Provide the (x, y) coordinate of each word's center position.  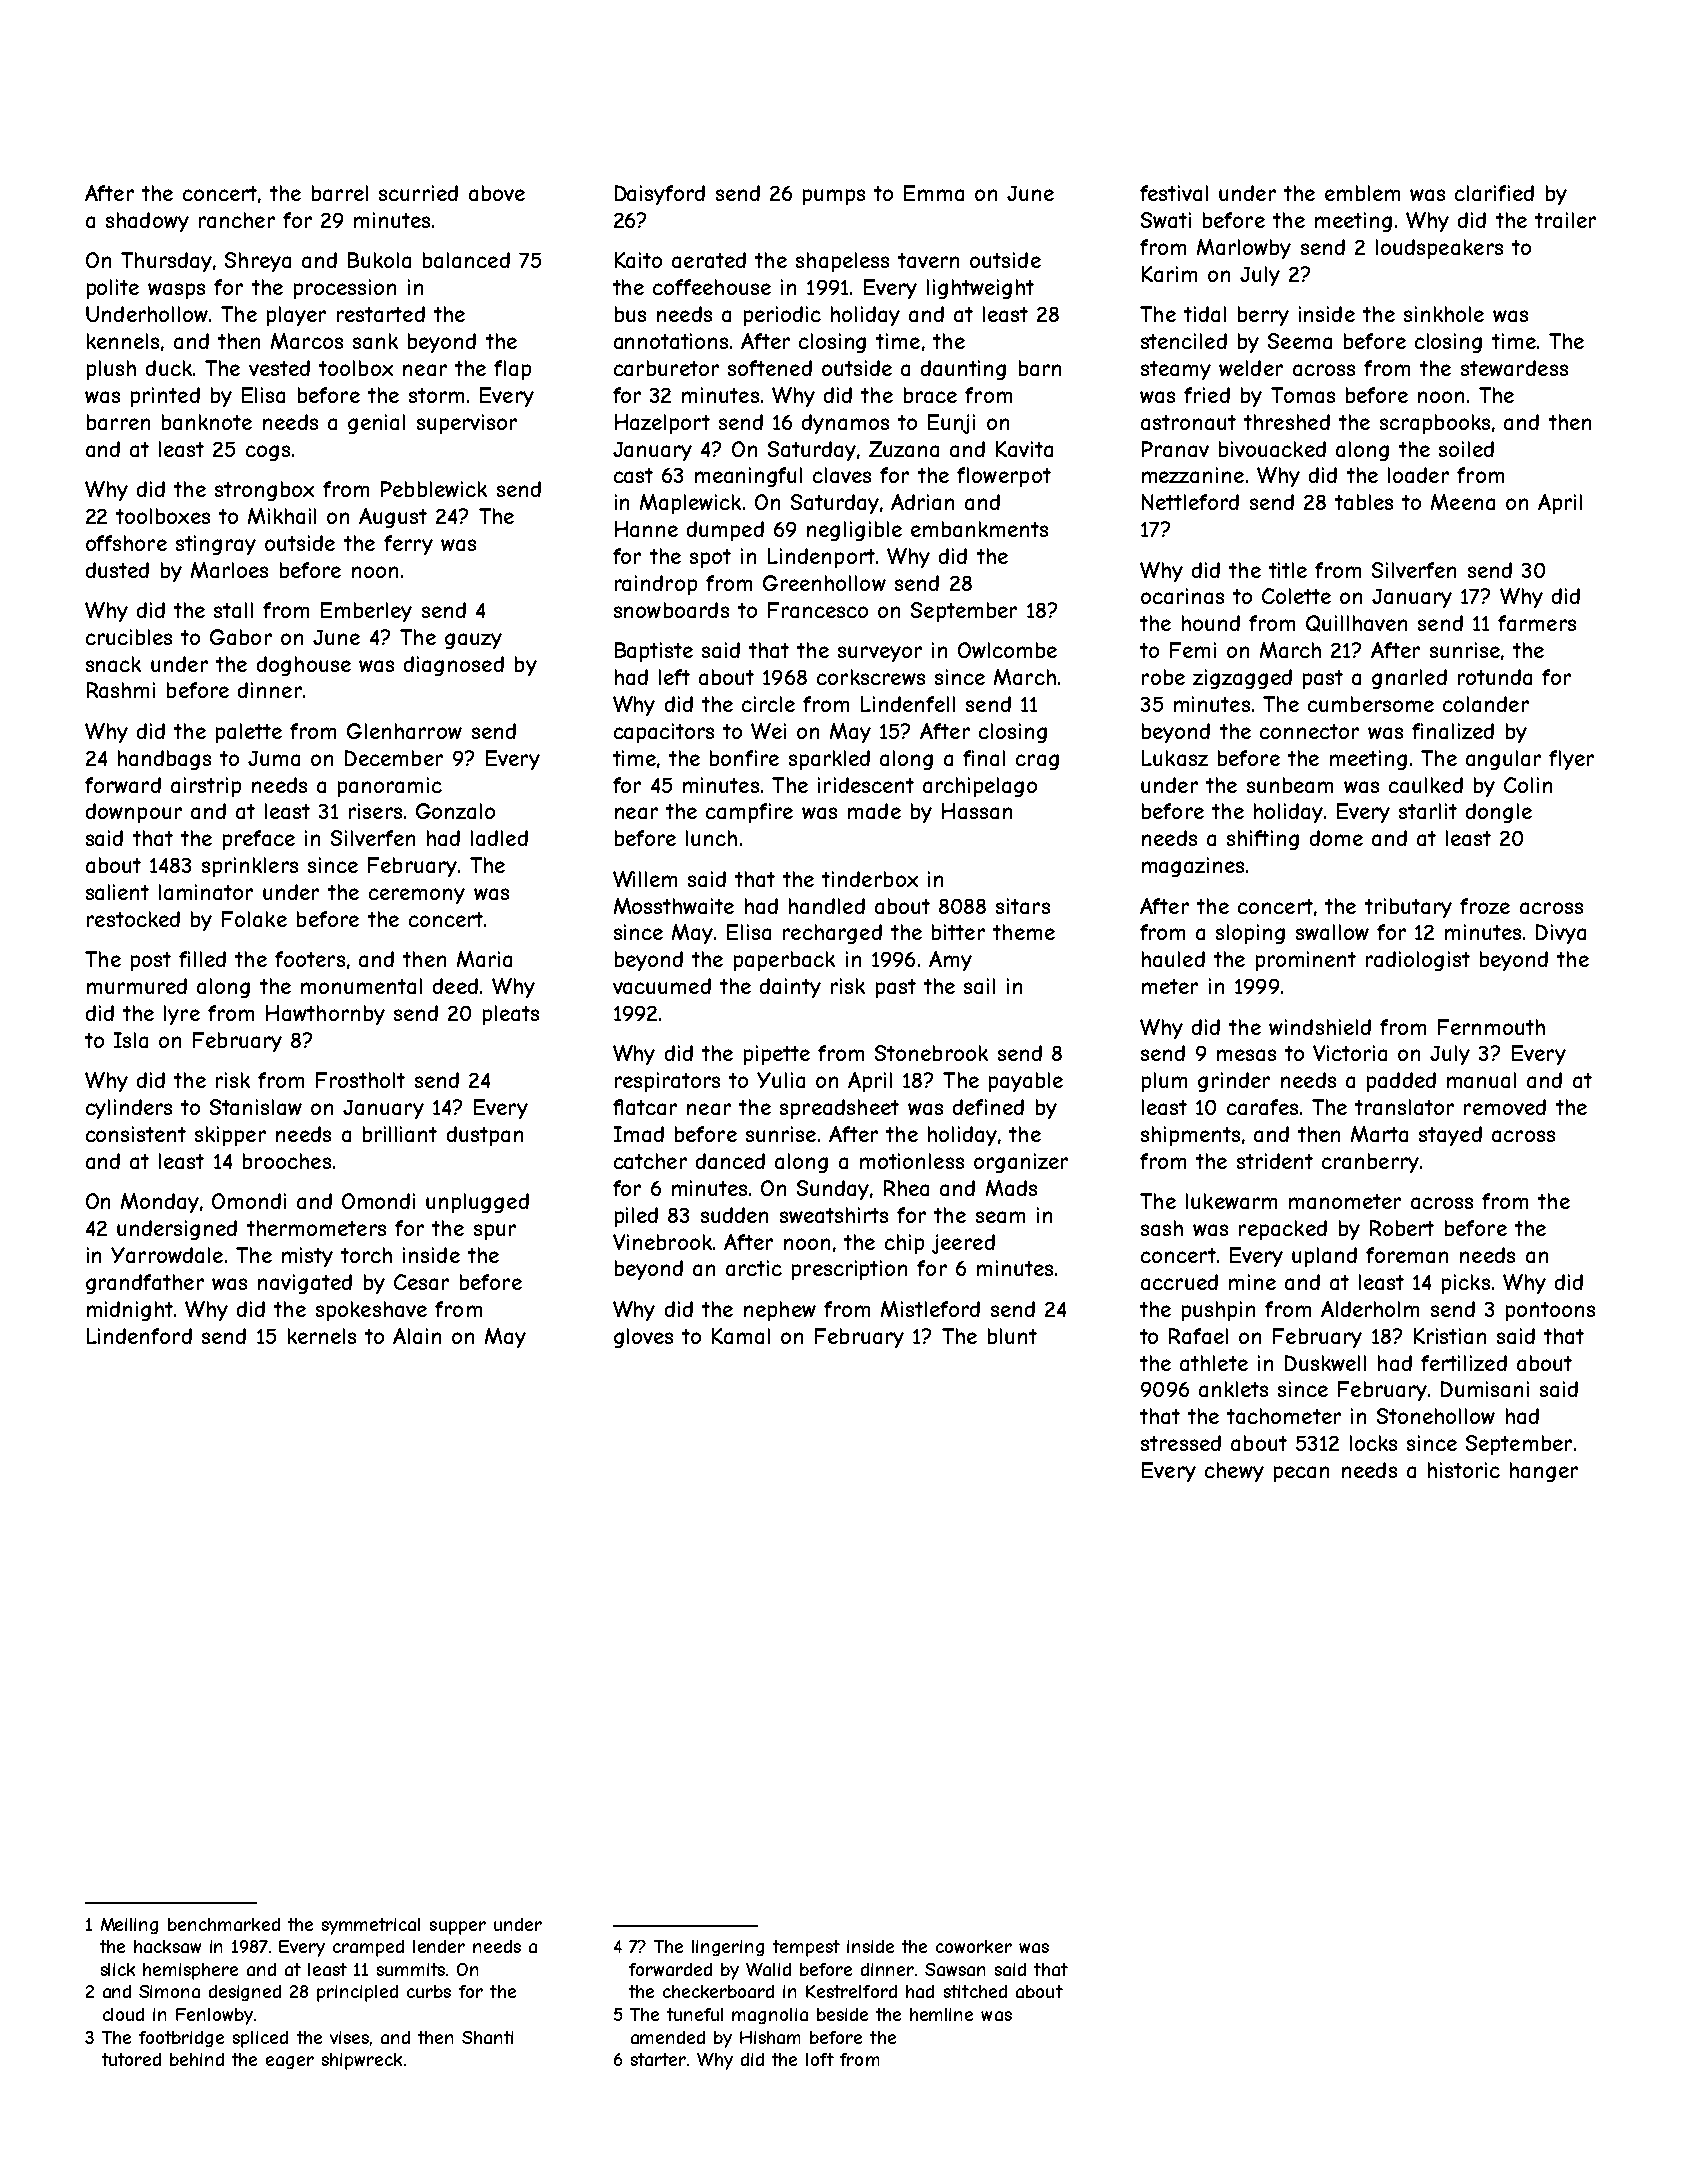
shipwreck (362, 2061)
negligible (854, 531)
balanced (466, 260)
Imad (639, 1134)
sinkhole (1444, 314)
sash (1162, 1228)
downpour (134, 813)
